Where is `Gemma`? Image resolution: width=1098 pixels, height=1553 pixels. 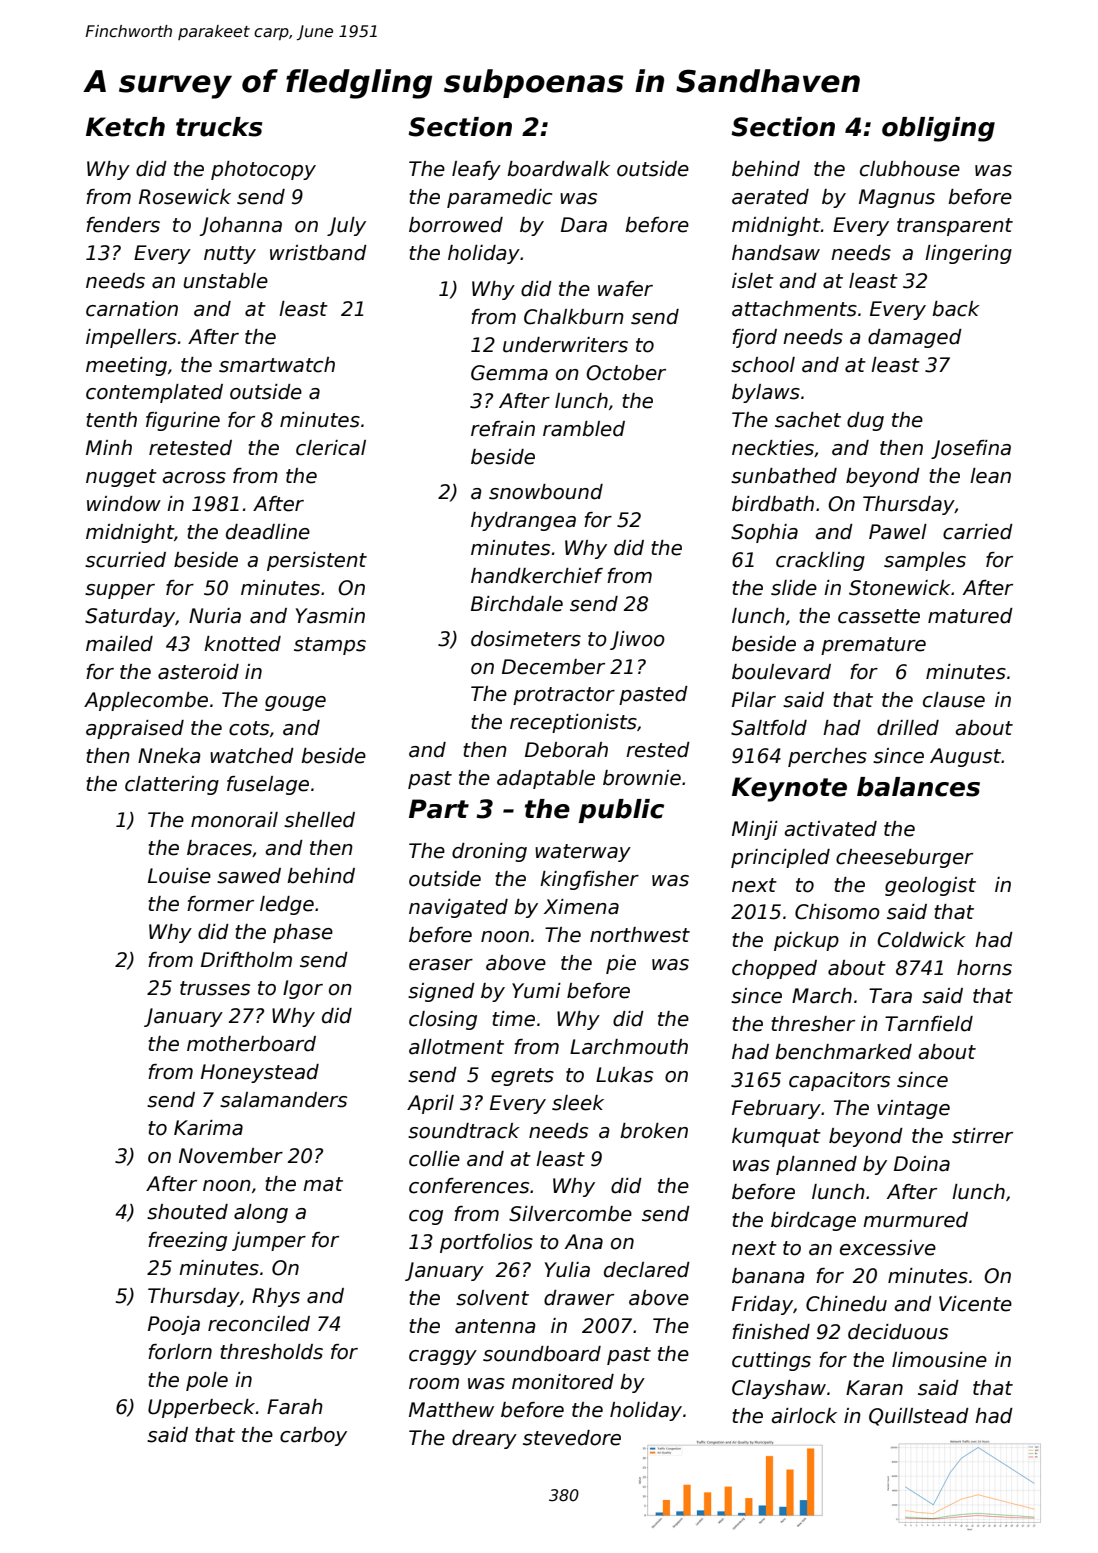
Gemma is located at coordinates (509, 373).
